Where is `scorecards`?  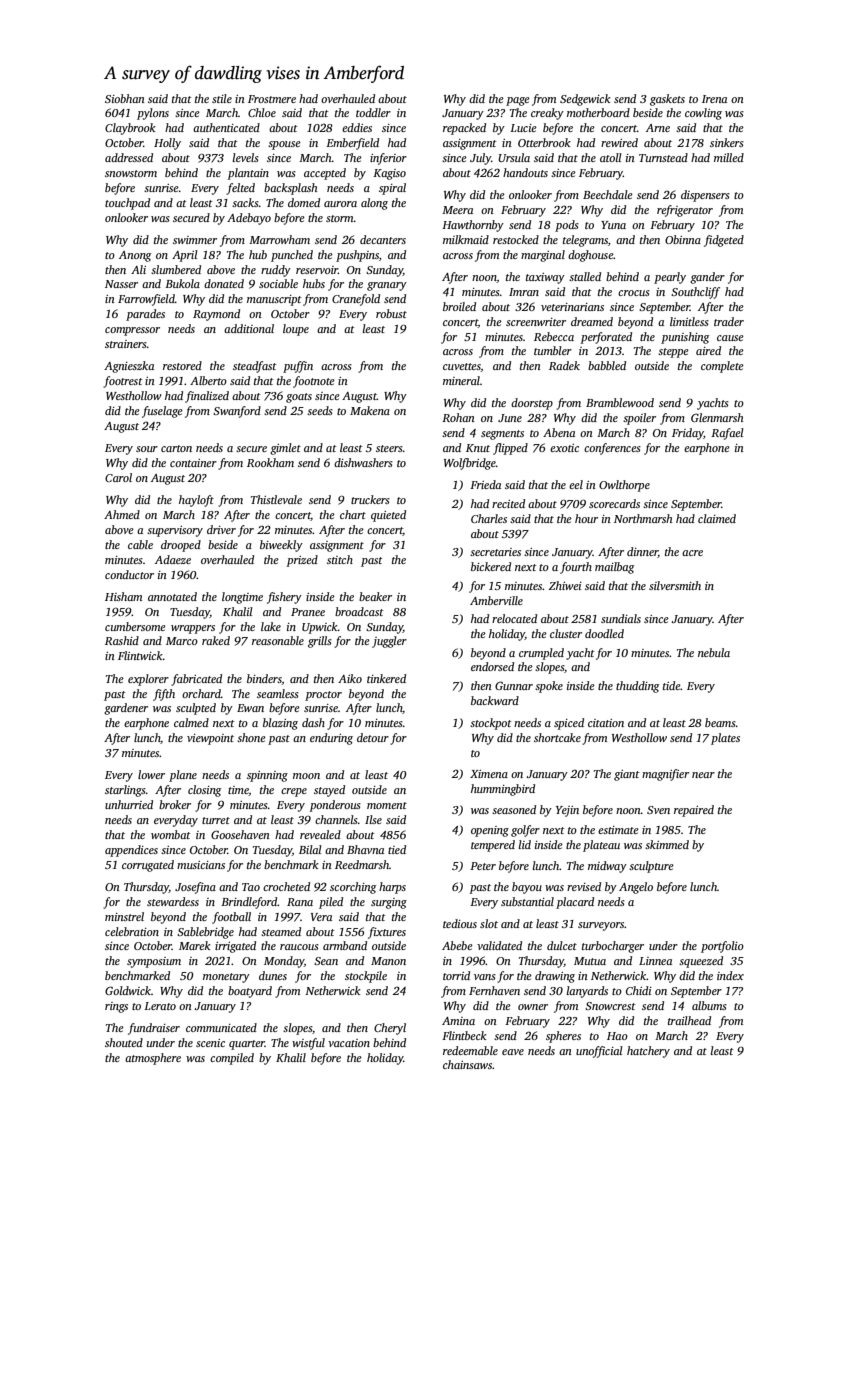
scorecards is located at coordinates (614, 503).
